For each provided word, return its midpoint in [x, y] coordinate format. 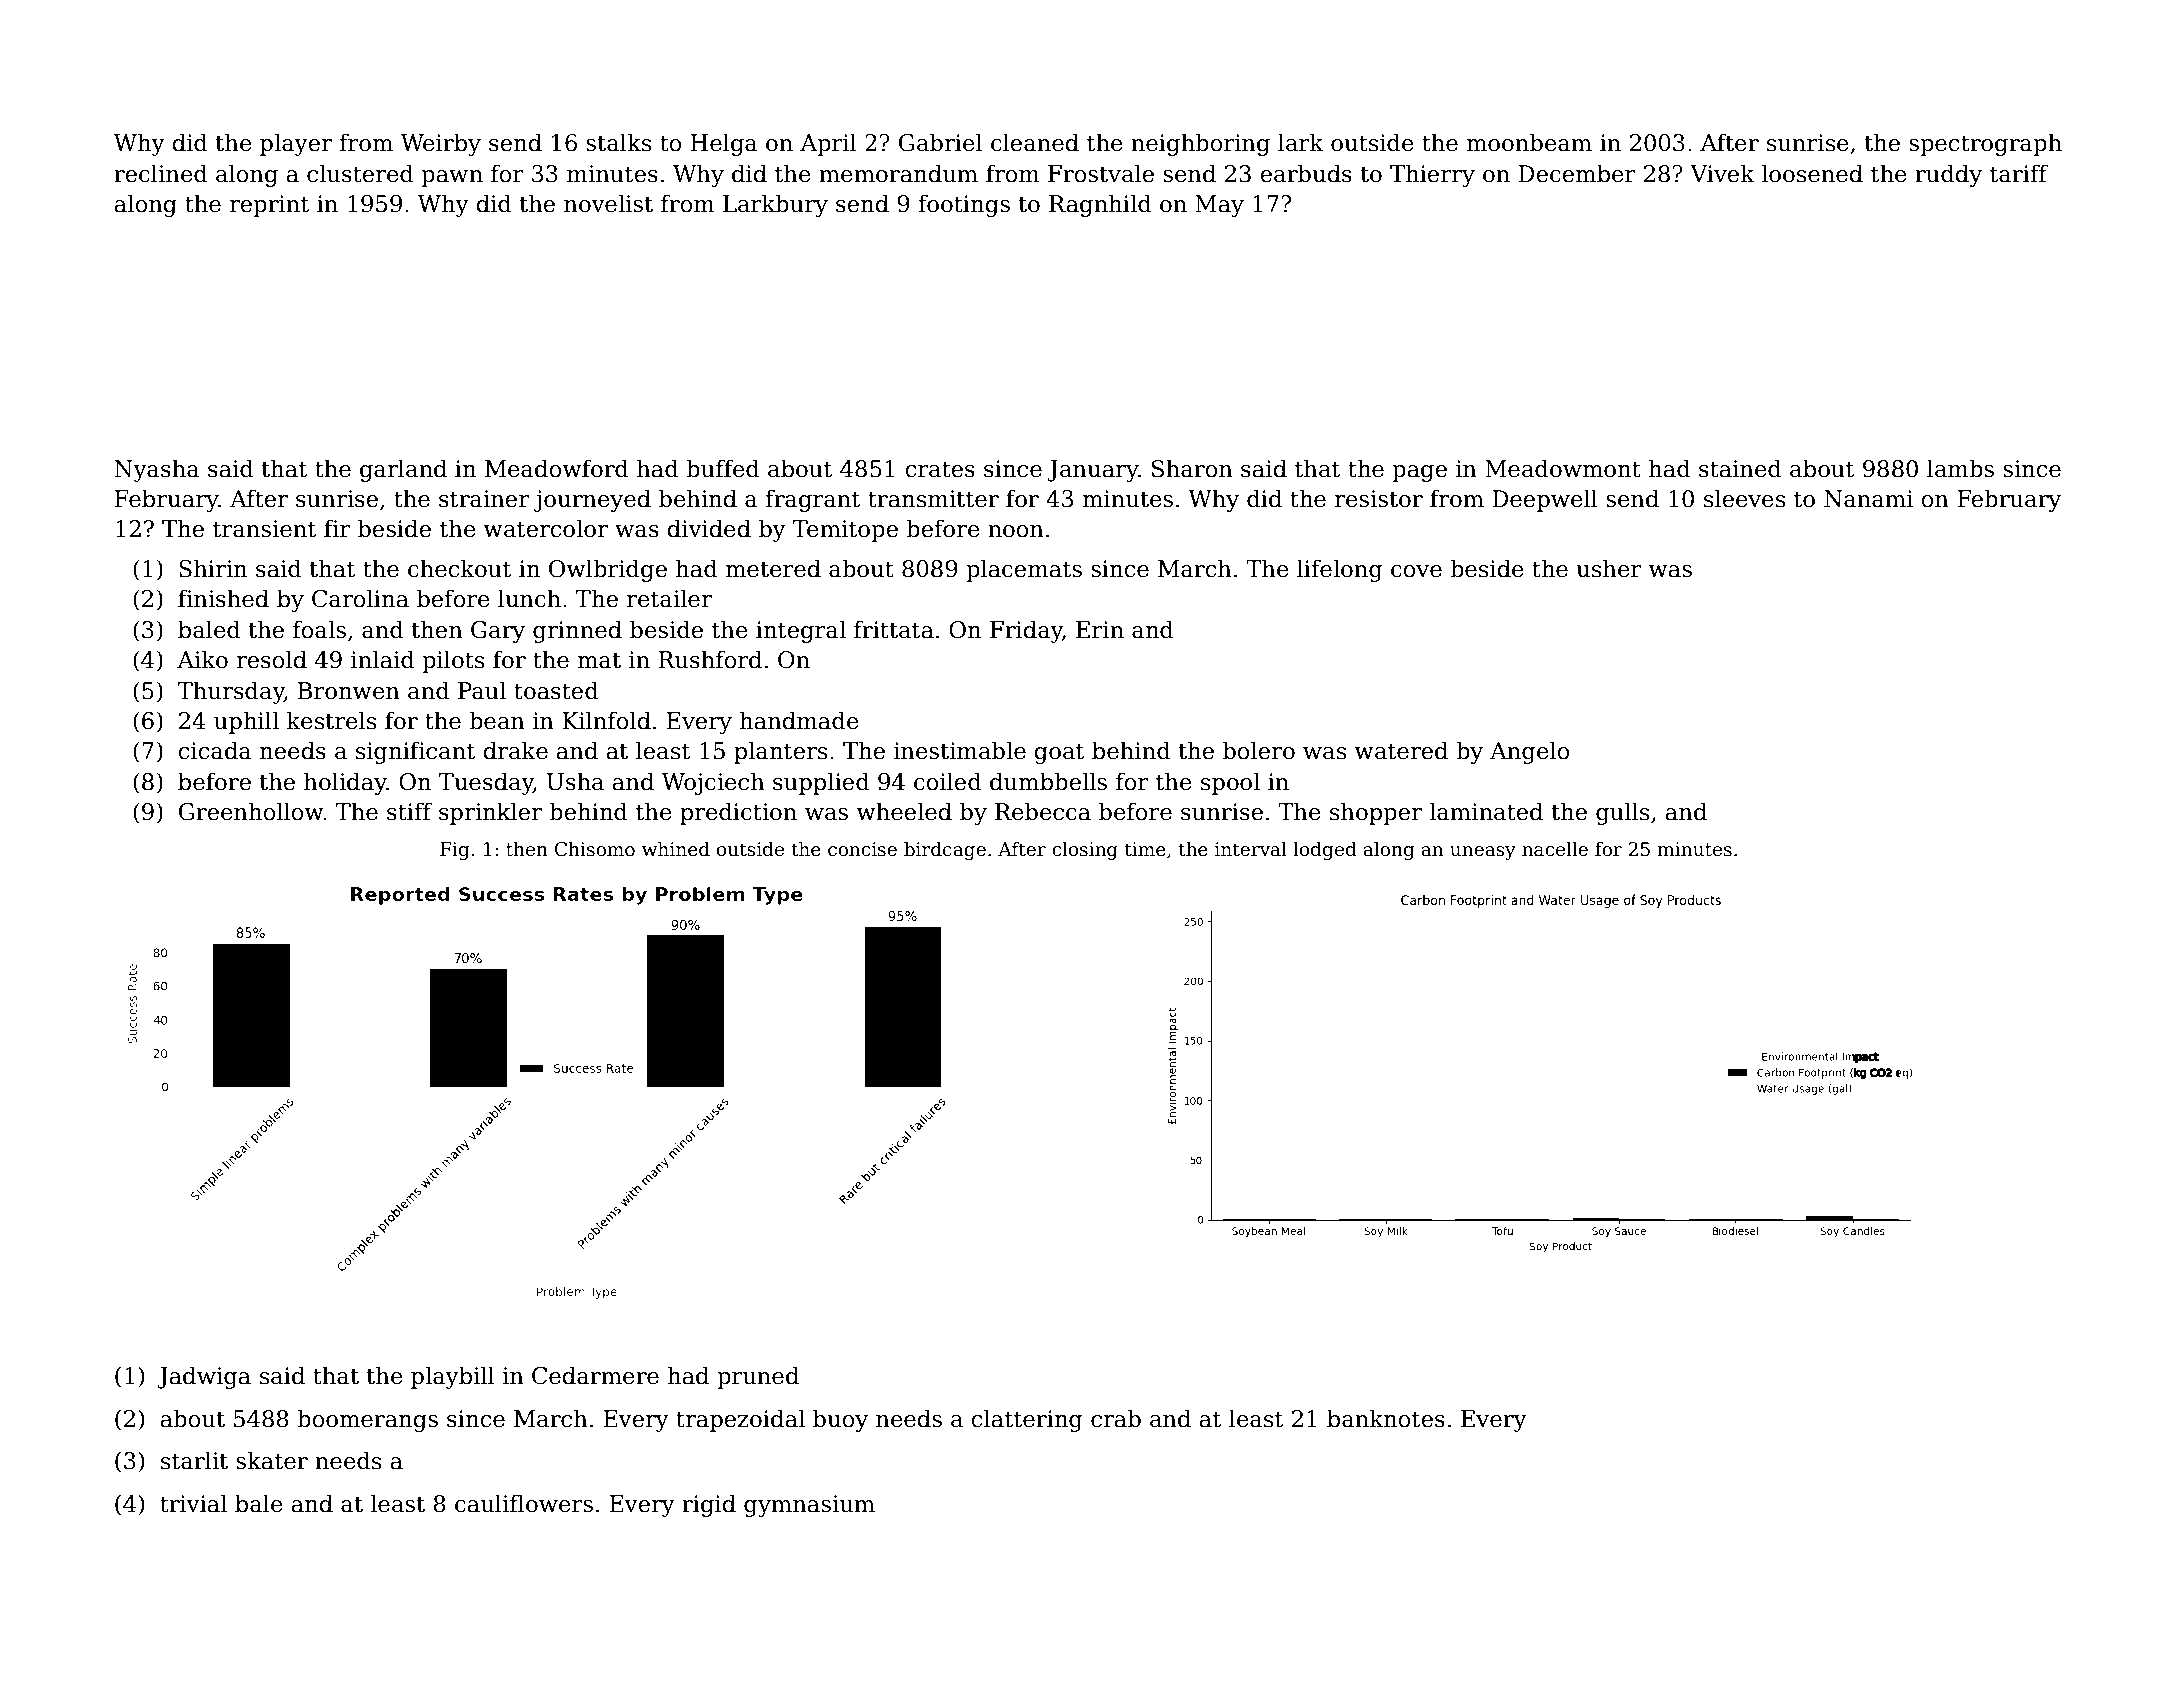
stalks [618, 142]
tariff [2019, 173]
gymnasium [809, 1506]
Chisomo [595, 849]
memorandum [898, 173]
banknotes [1386, 1418]
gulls [1622, 813]
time [1145, 849]
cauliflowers [524, 1503]
